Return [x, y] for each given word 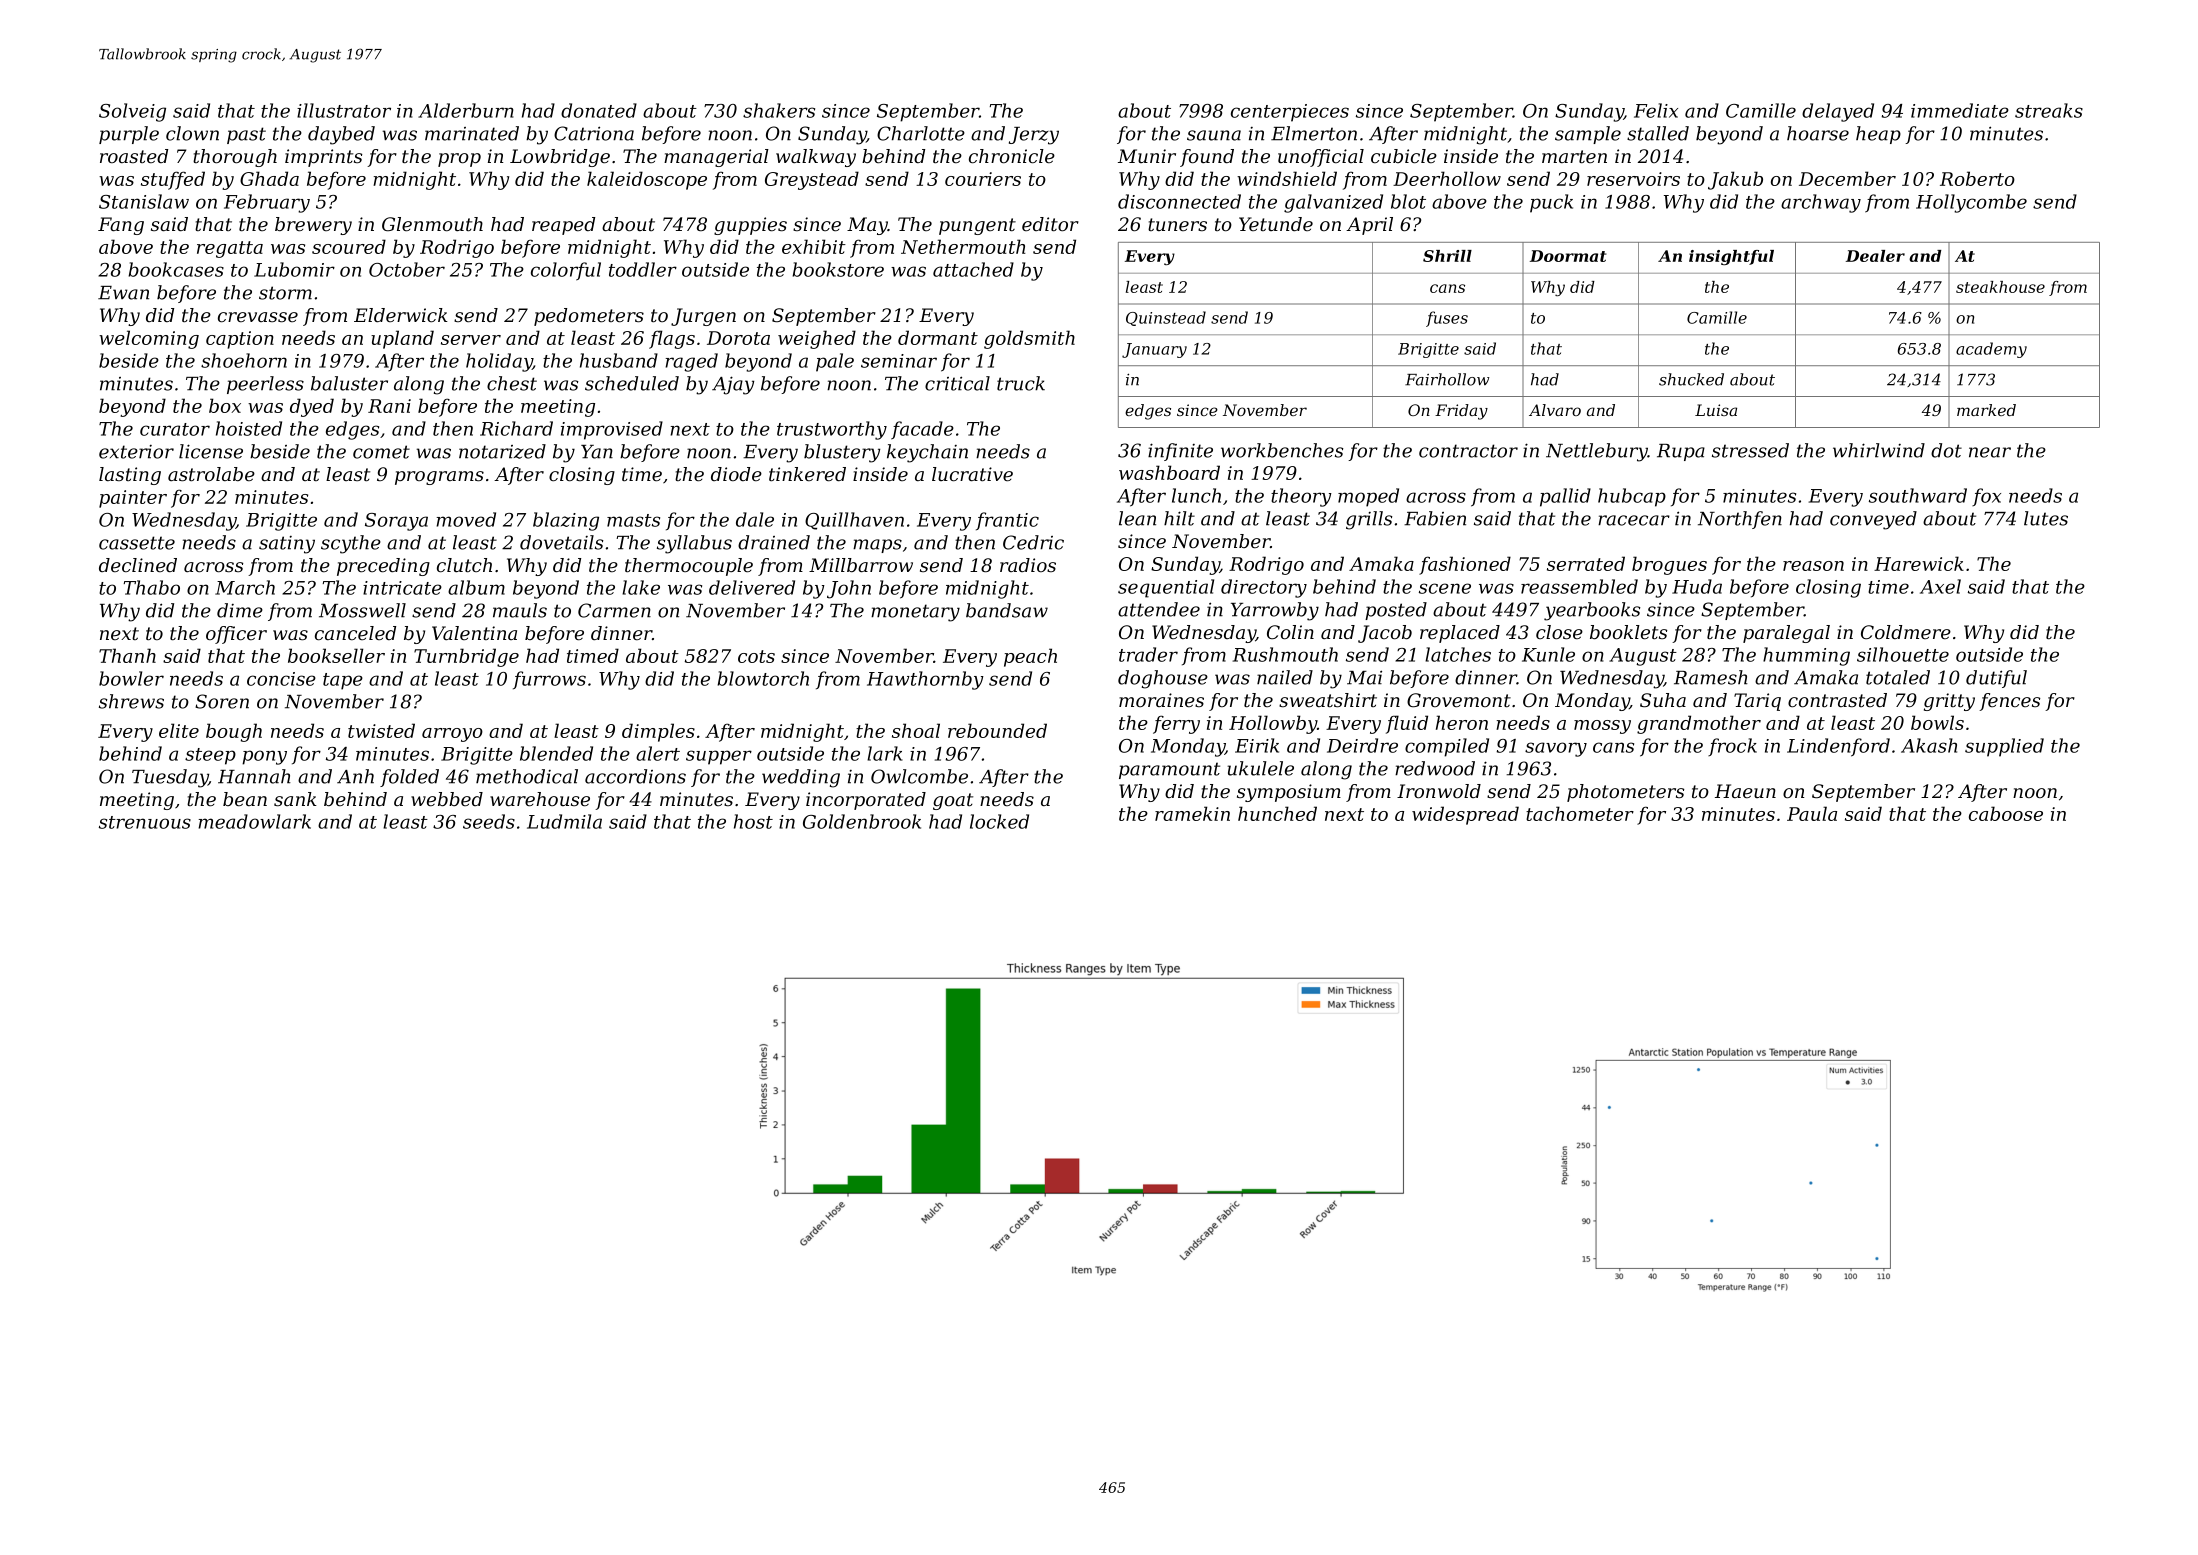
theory [1301, 497]
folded [409, 778]
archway [1821, 203]
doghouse [1163, 679]
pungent [977, 226]
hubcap [1632, 497]
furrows [549, 680]
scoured [349, 246]
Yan [597, 452]
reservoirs [1633, 179]
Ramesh [1711, 677]
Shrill [1447, 256]
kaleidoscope [647, 180]
